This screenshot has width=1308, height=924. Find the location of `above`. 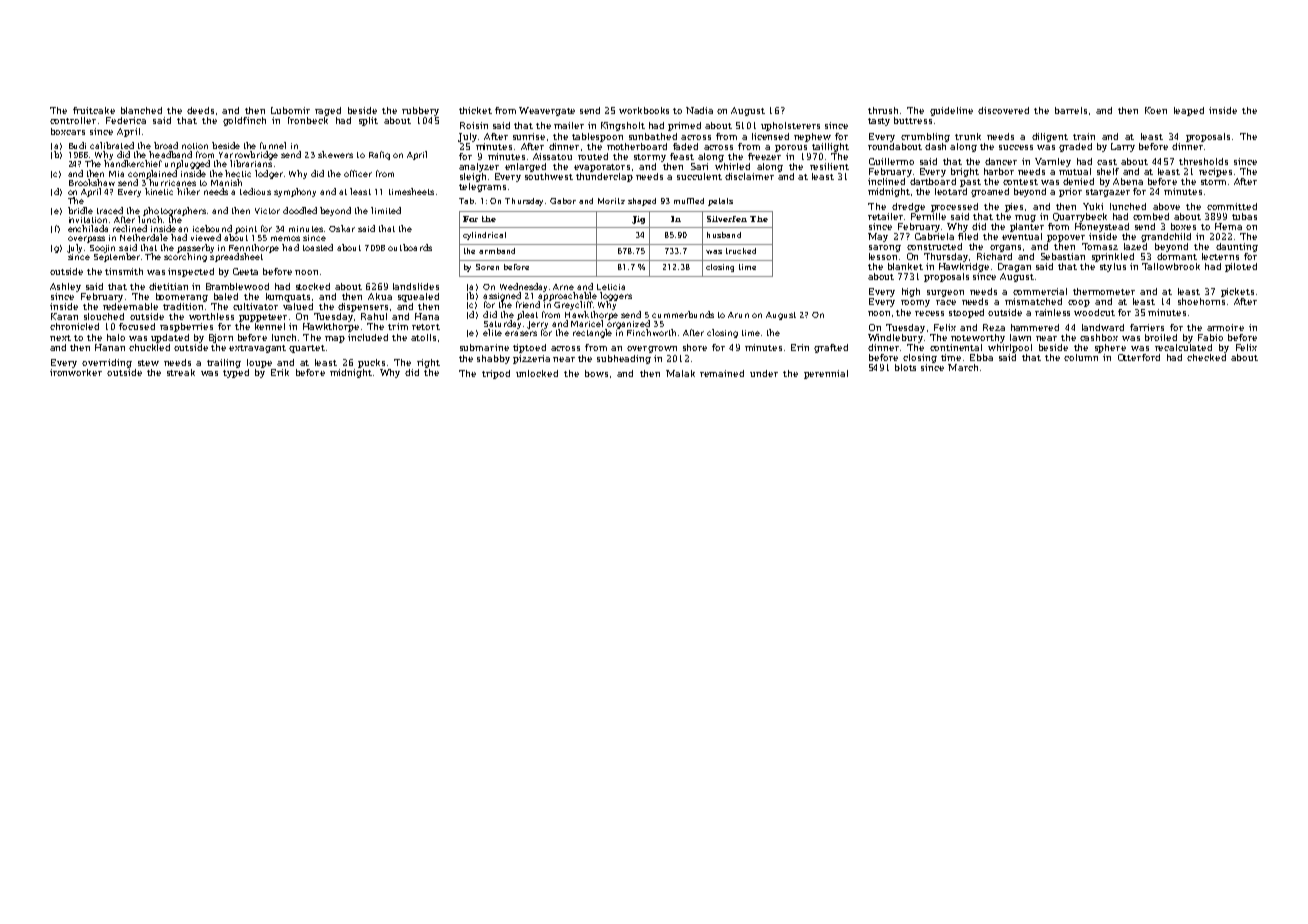

above is located at coordinates (1166, 206).
